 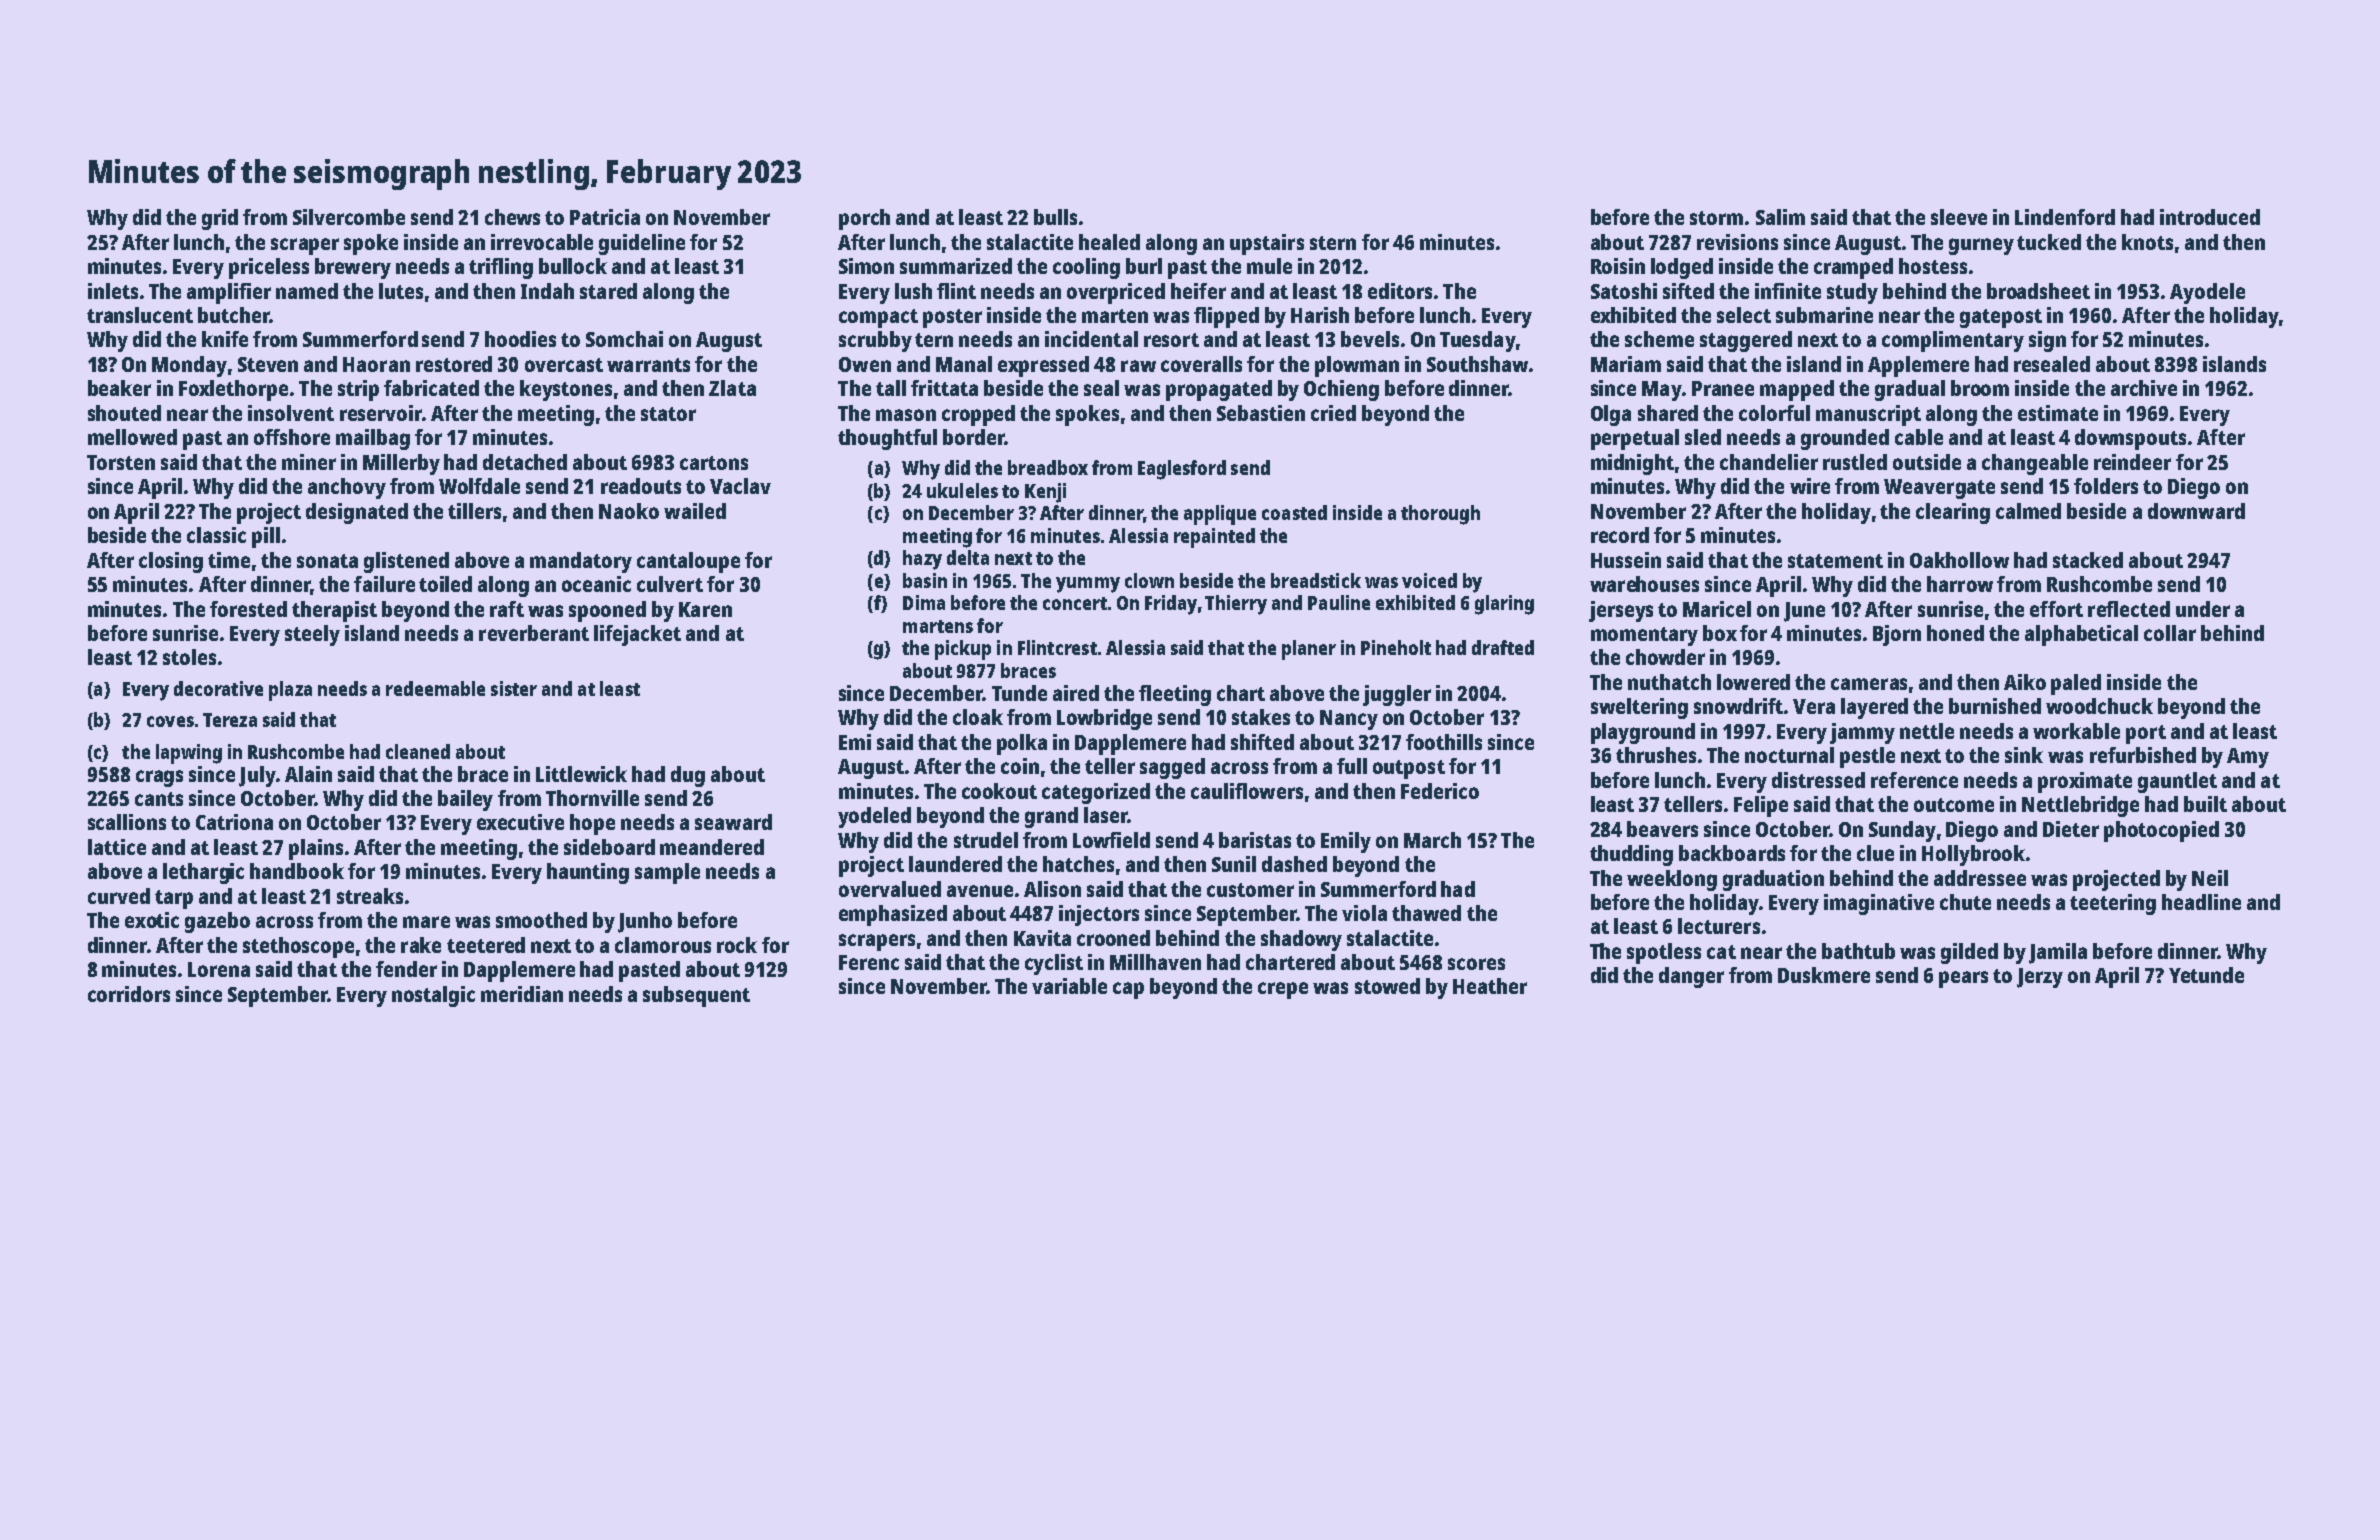 What do you see at coordinates (962, 490) in the page?
I see `ukuleles` at bounding box center [962, 490].
